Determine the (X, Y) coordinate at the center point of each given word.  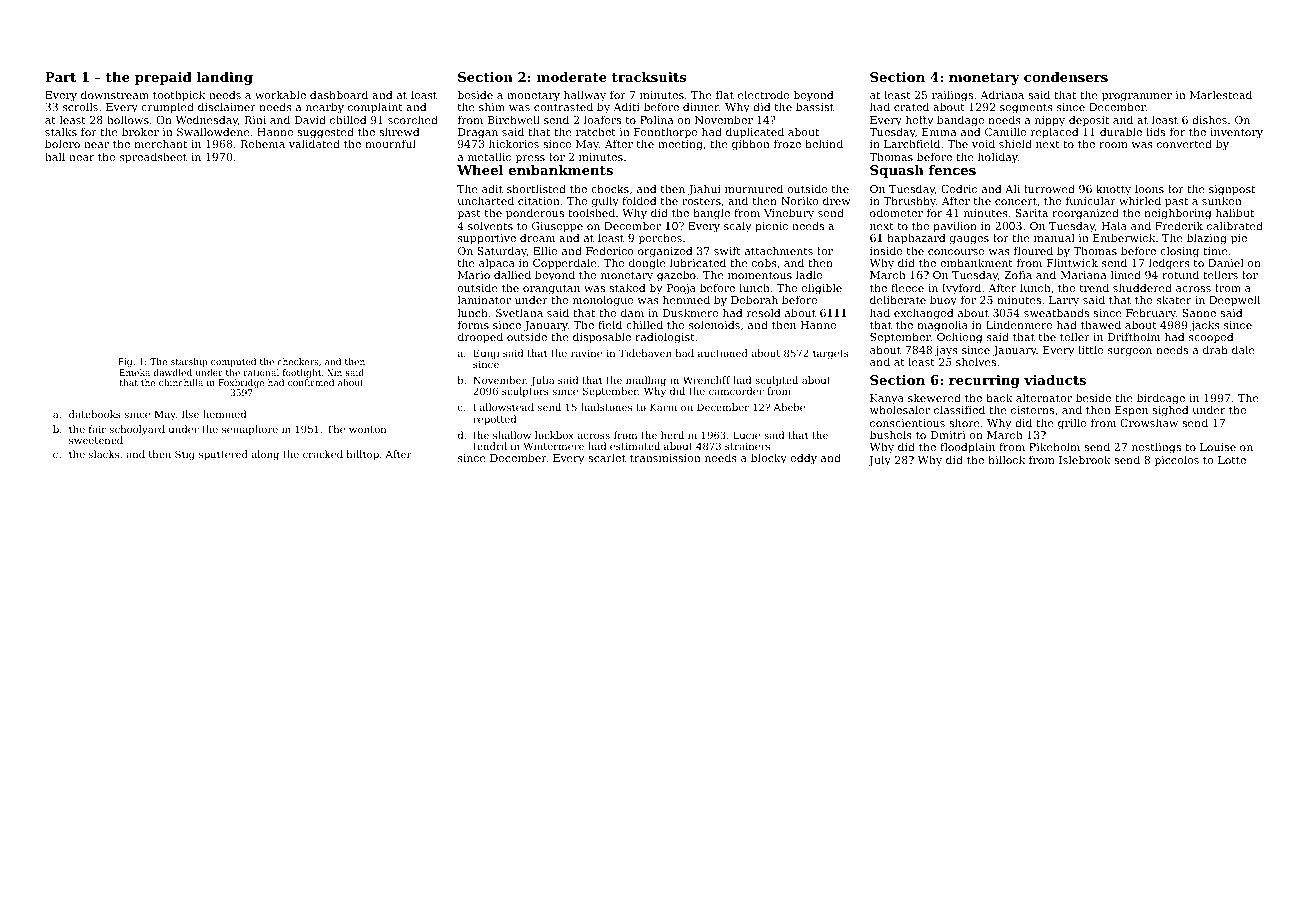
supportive (487, 239)
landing (225, 78)
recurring (984, 381)
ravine (586, 353)
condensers (1066, 77)
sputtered (223, 455)
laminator (484, 299)
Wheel (480, 170)
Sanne (1199, 313)
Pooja (681, 289)
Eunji (486, 354)
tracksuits (649, 77)
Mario (474, 275)
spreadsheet (153, 158)
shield (1015, 143)
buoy (943, 301)
